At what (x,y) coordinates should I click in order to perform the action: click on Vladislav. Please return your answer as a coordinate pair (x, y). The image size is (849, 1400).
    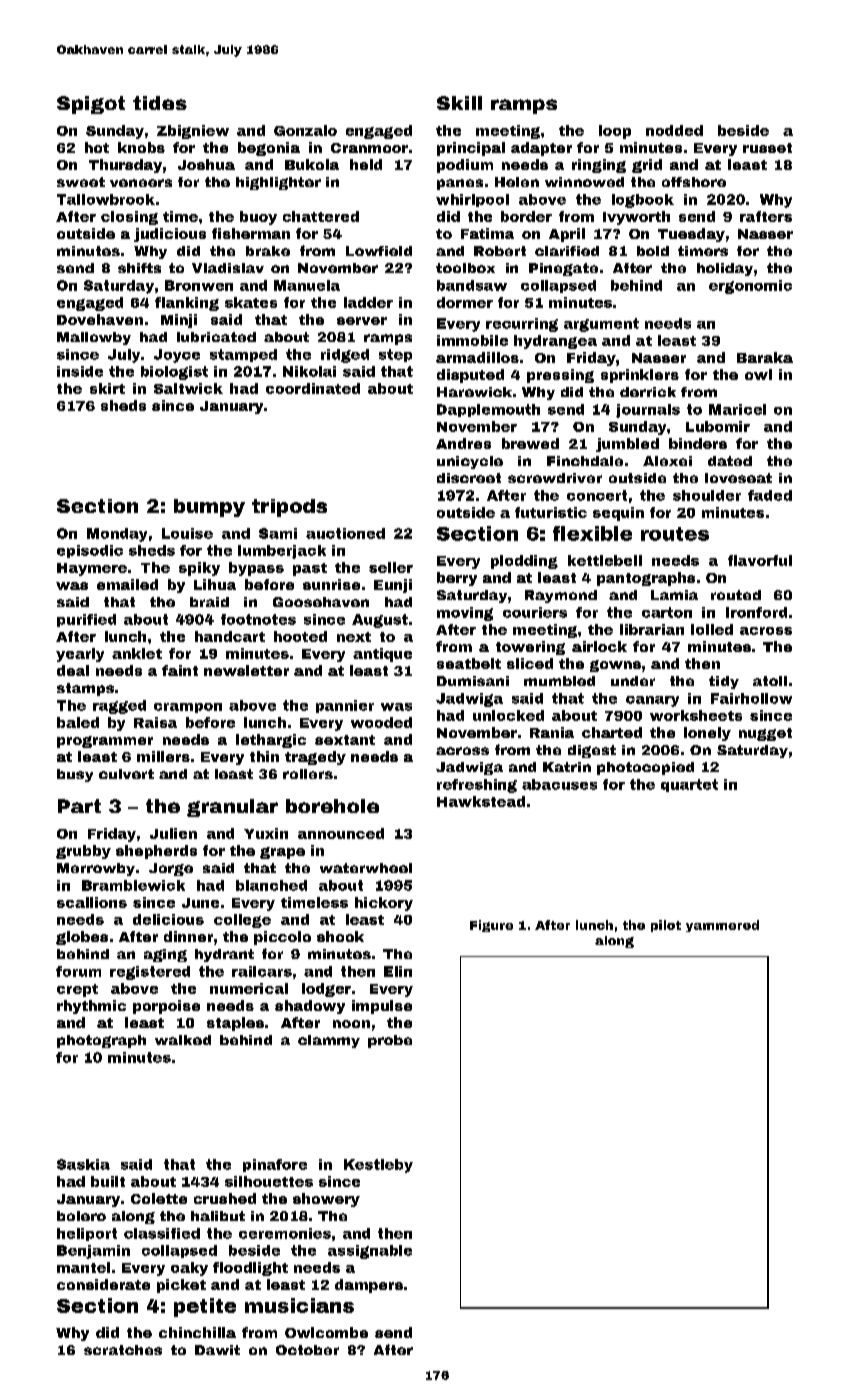
    Looking at the image, I should click on (228, 268).
